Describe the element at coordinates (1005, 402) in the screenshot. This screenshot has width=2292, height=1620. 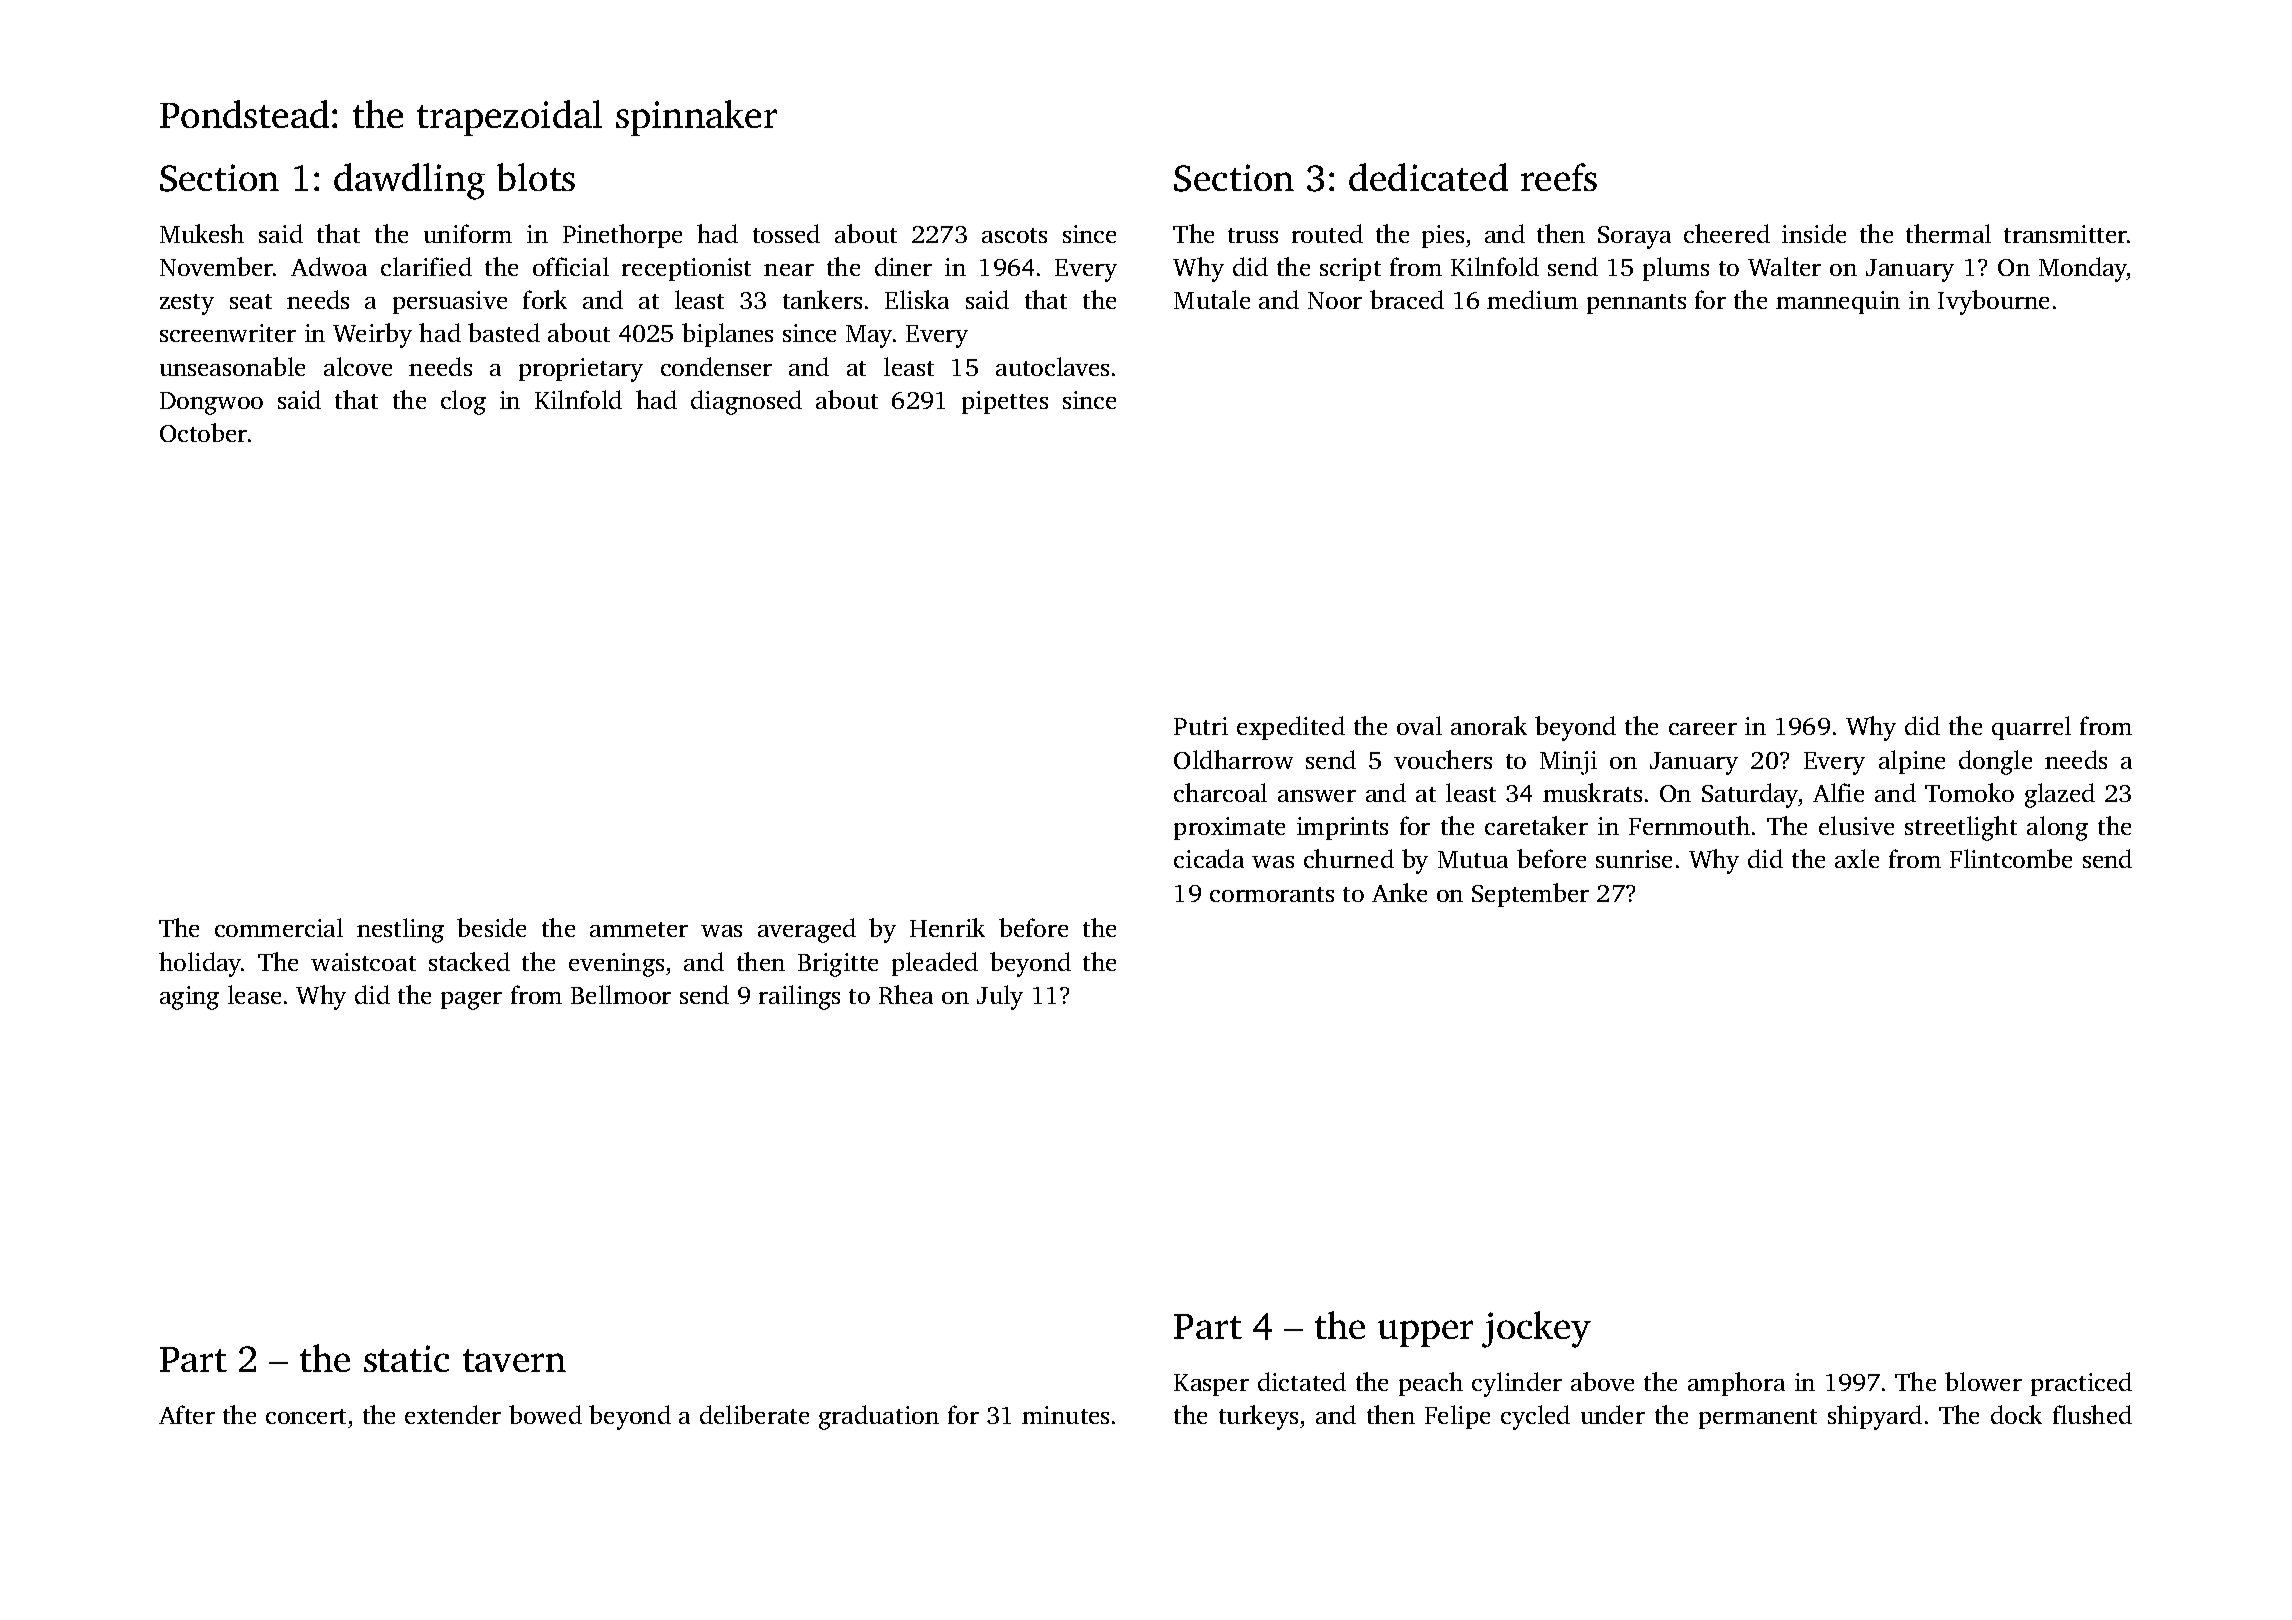
I see `pipettes` at that location.
